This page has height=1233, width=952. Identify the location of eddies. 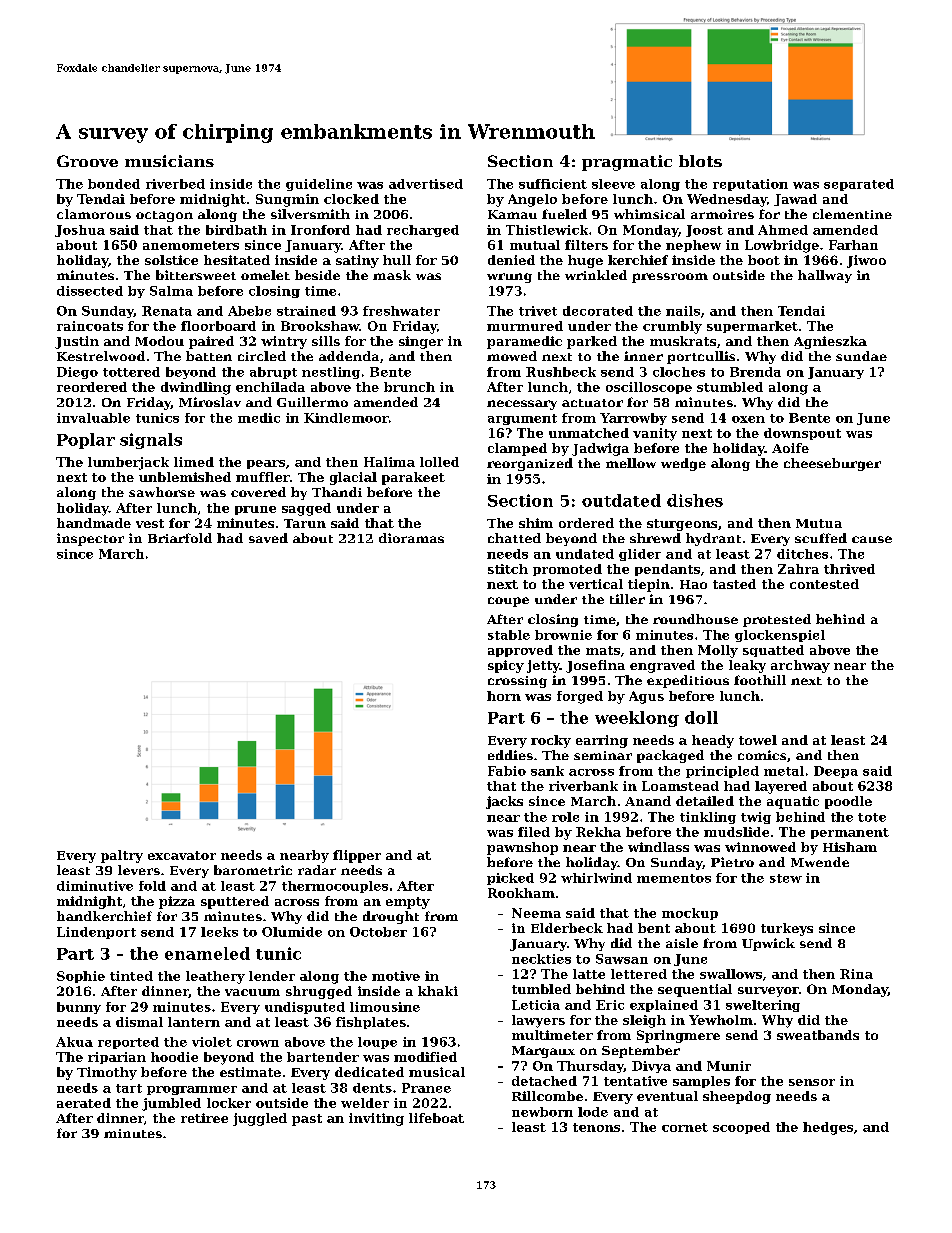
(510, 755).
